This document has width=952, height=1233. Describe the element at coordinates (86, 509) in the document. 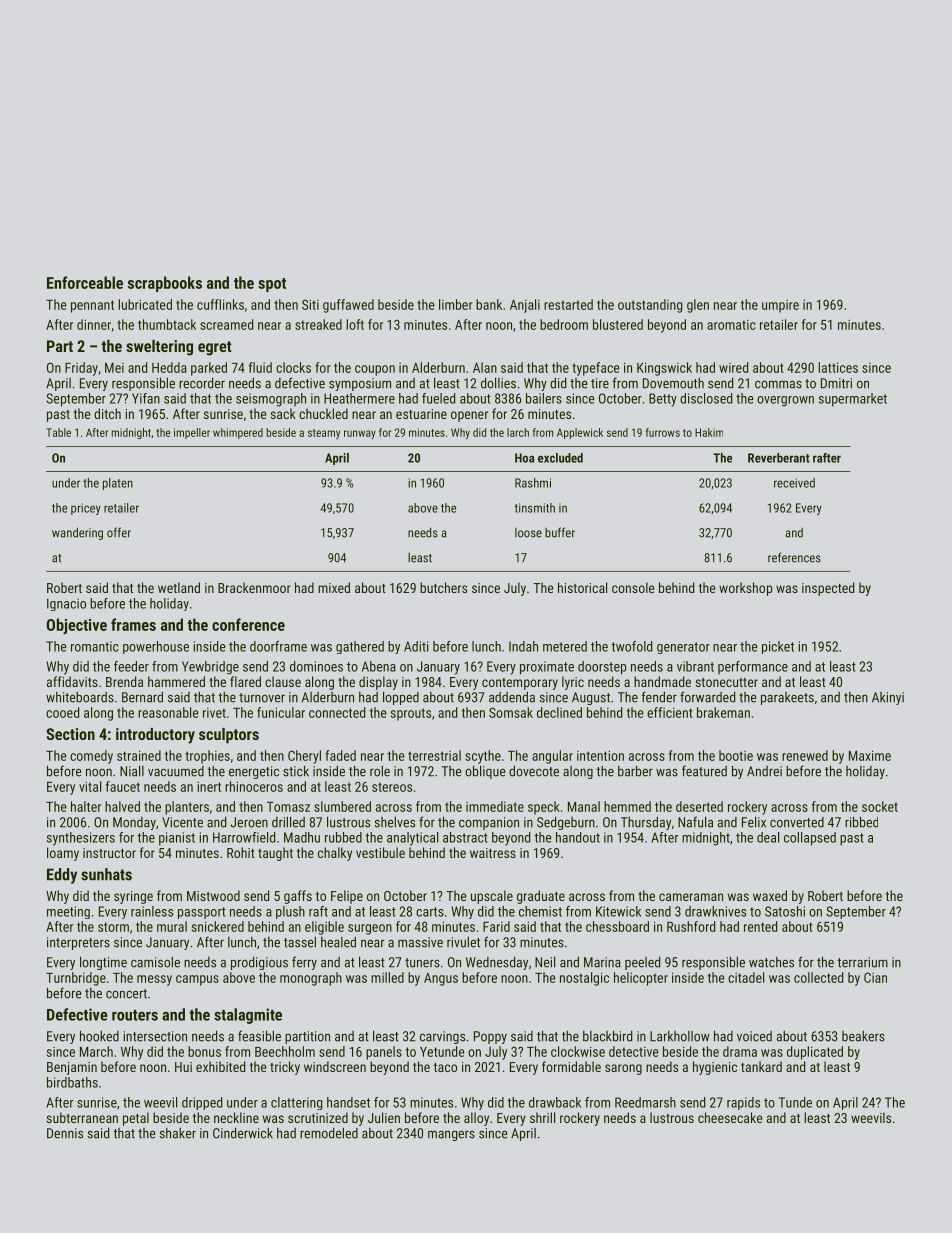

I see `pricey` at that location.
